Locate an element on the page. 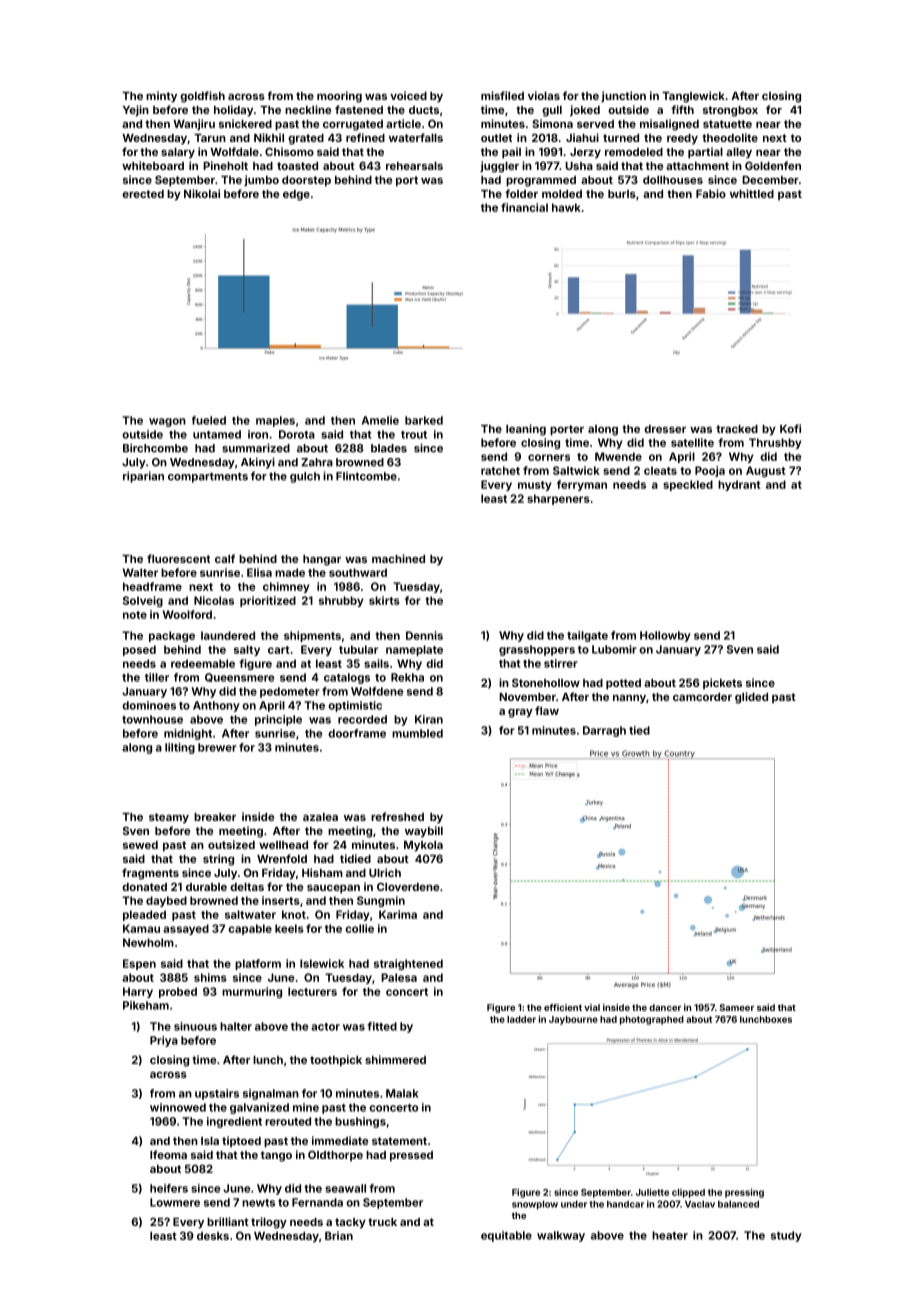 The image size is (924, 1308). midnight is located at coordinates (188, 734).
